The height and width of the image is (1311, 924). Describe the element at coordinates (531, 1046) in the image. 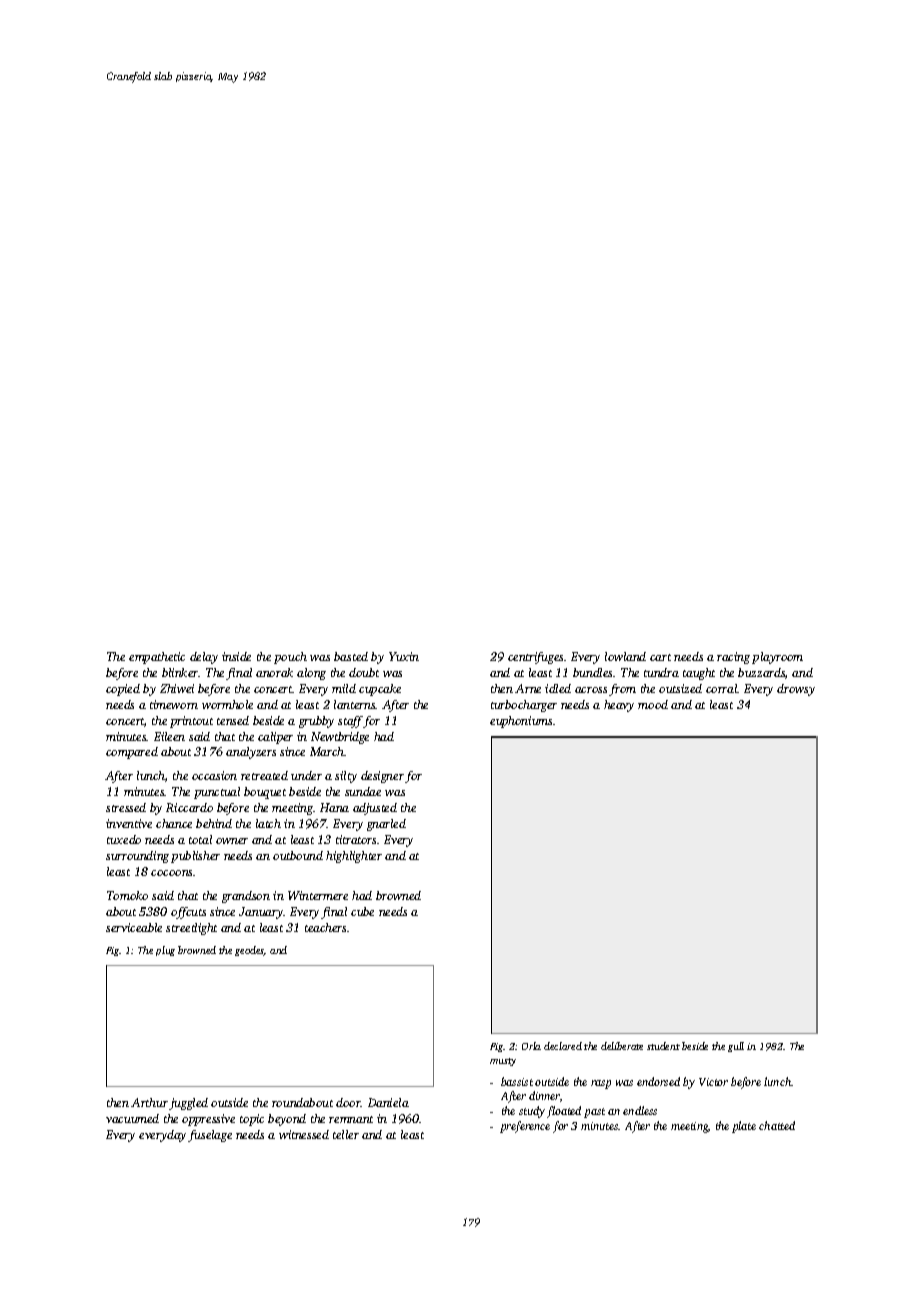

I see `Orla` at that location.
